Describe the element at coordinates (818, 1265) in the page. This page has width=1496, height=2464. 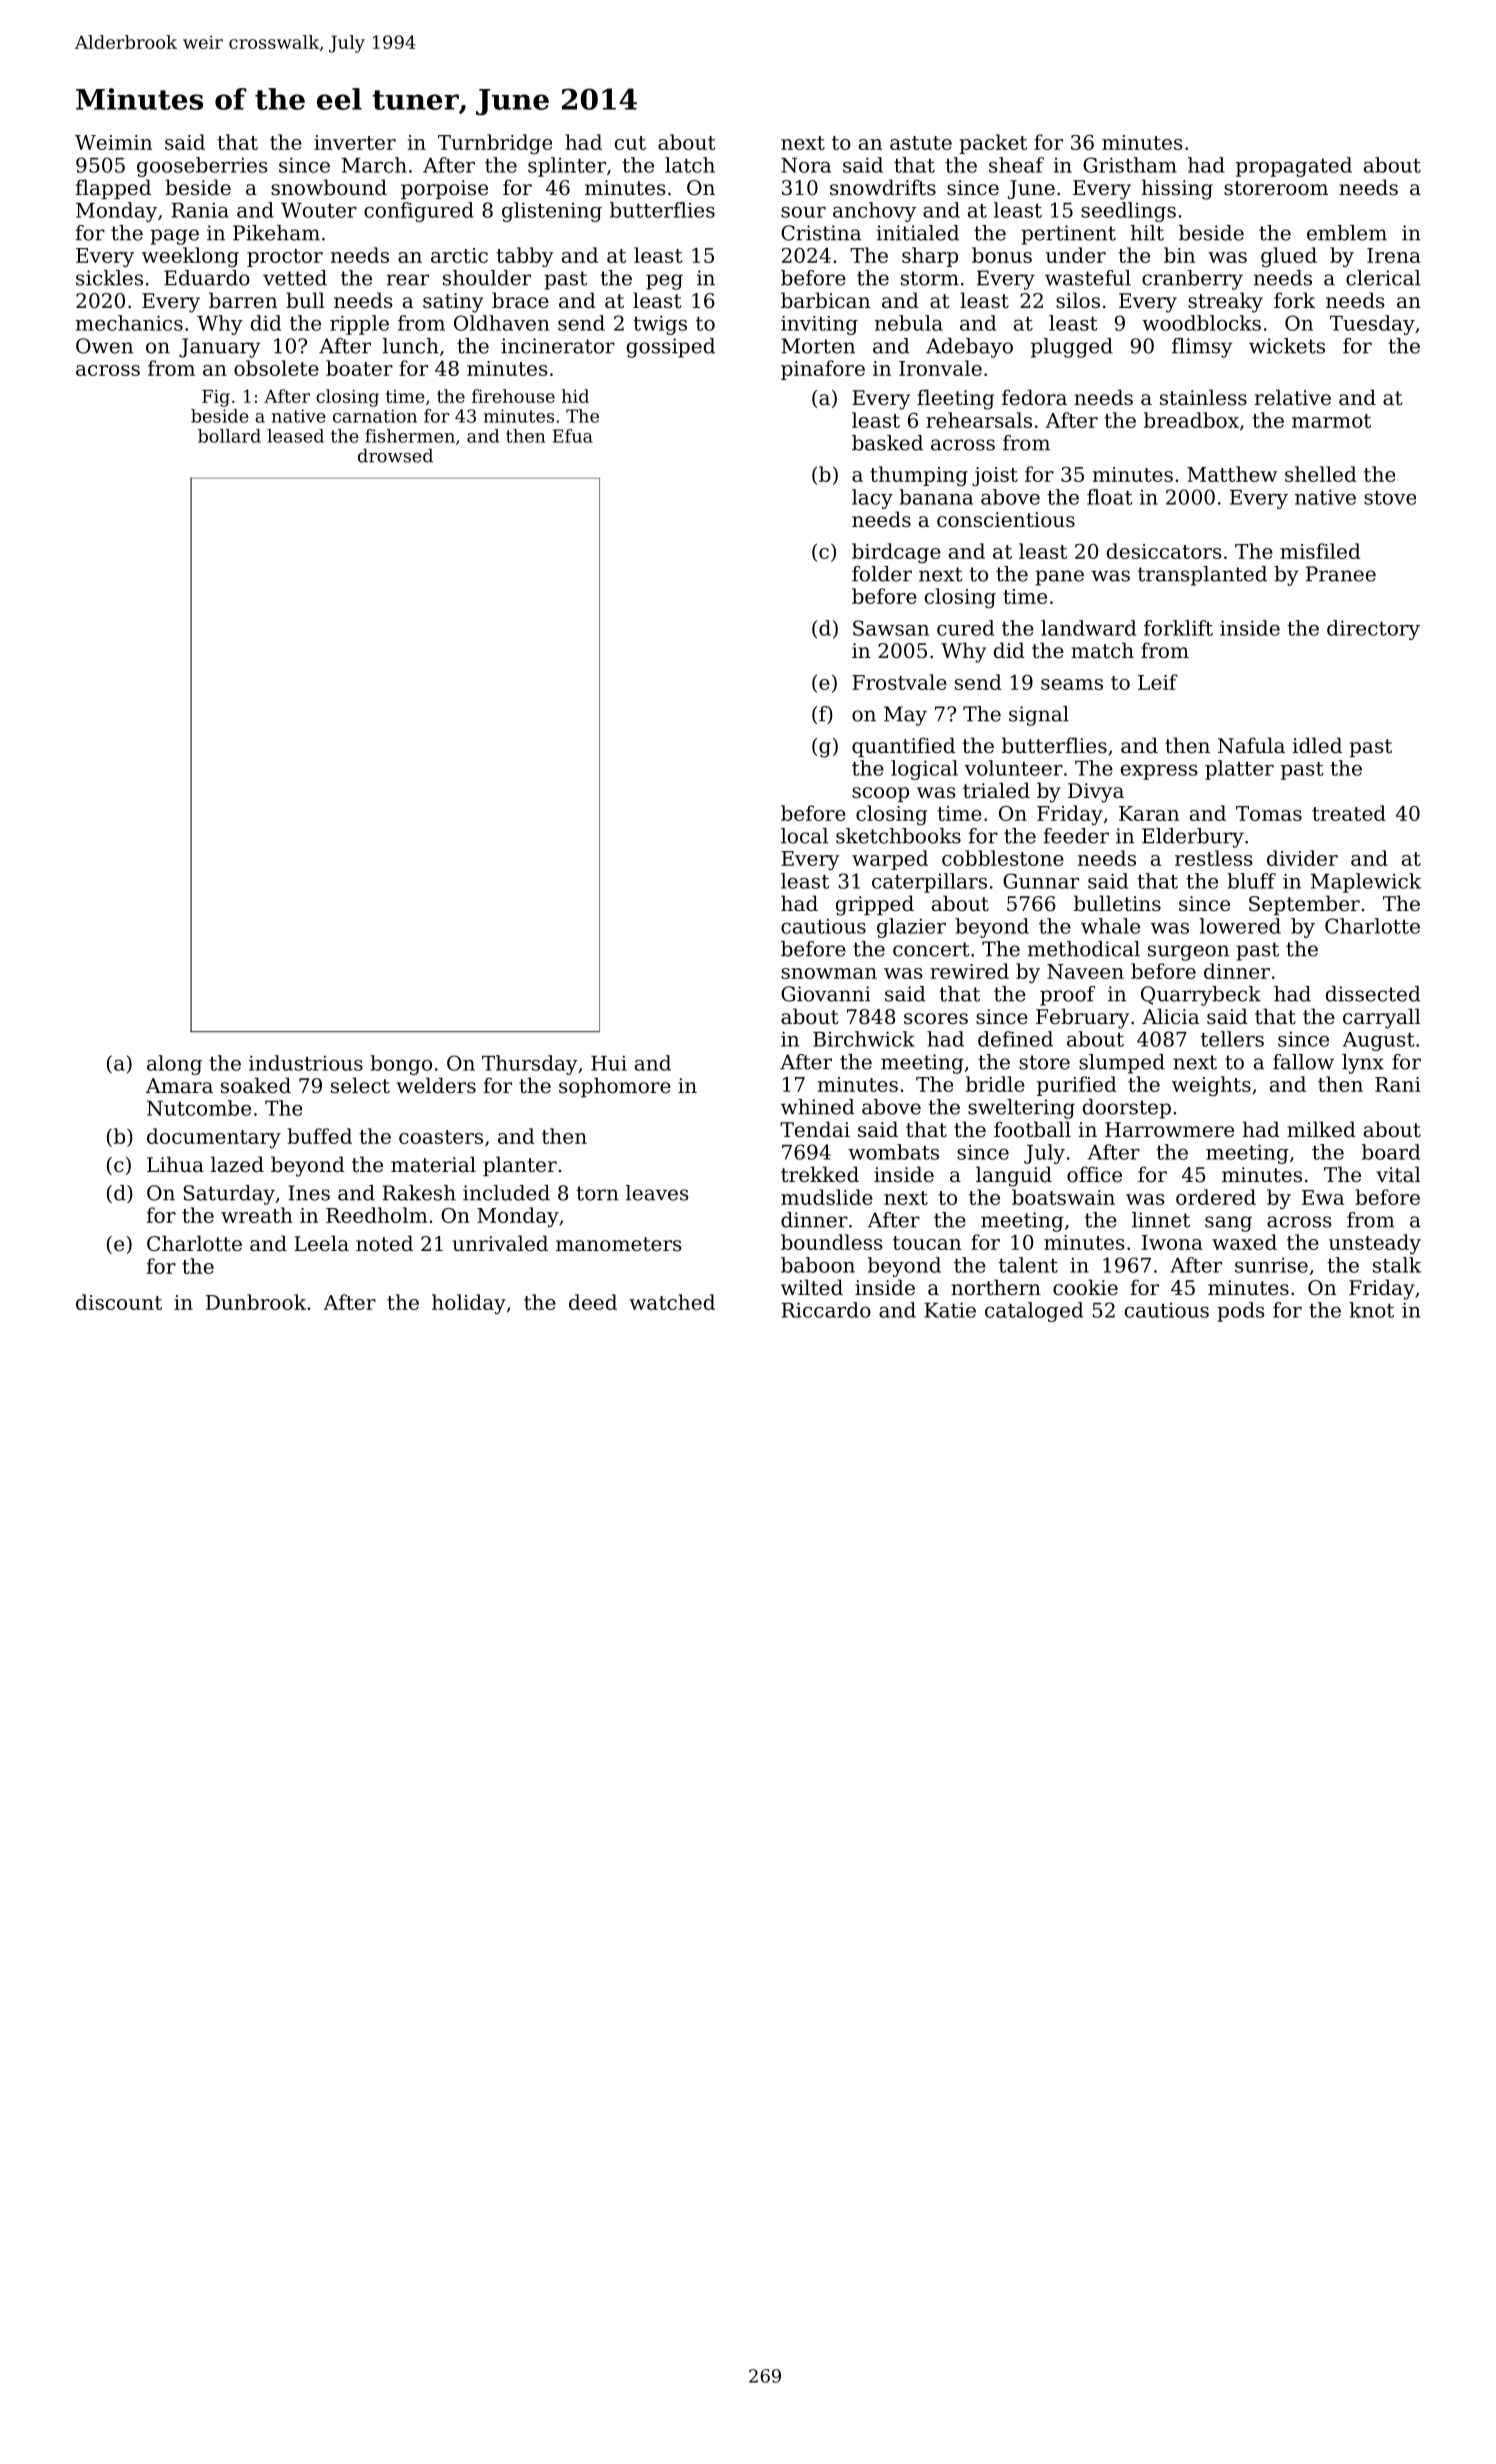
I see `baboon` at that location.
